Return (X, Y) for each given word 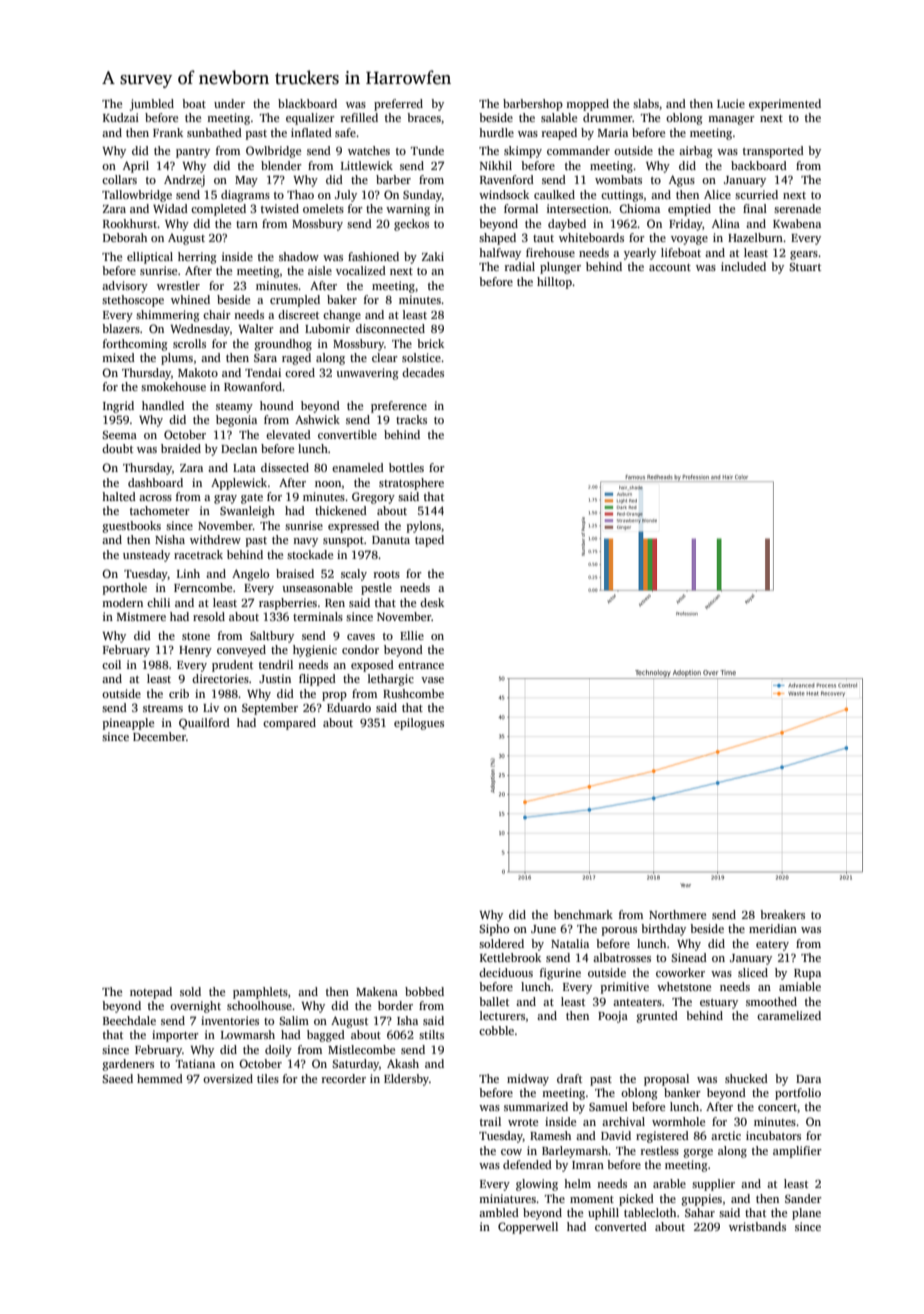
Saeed (117, 1078)
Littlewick (367, 165)
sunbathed (214, 132)
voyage (689, 240)
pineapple (128, 724)
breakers (782, 914)
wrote (523, 1122)
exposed (372, 666)
